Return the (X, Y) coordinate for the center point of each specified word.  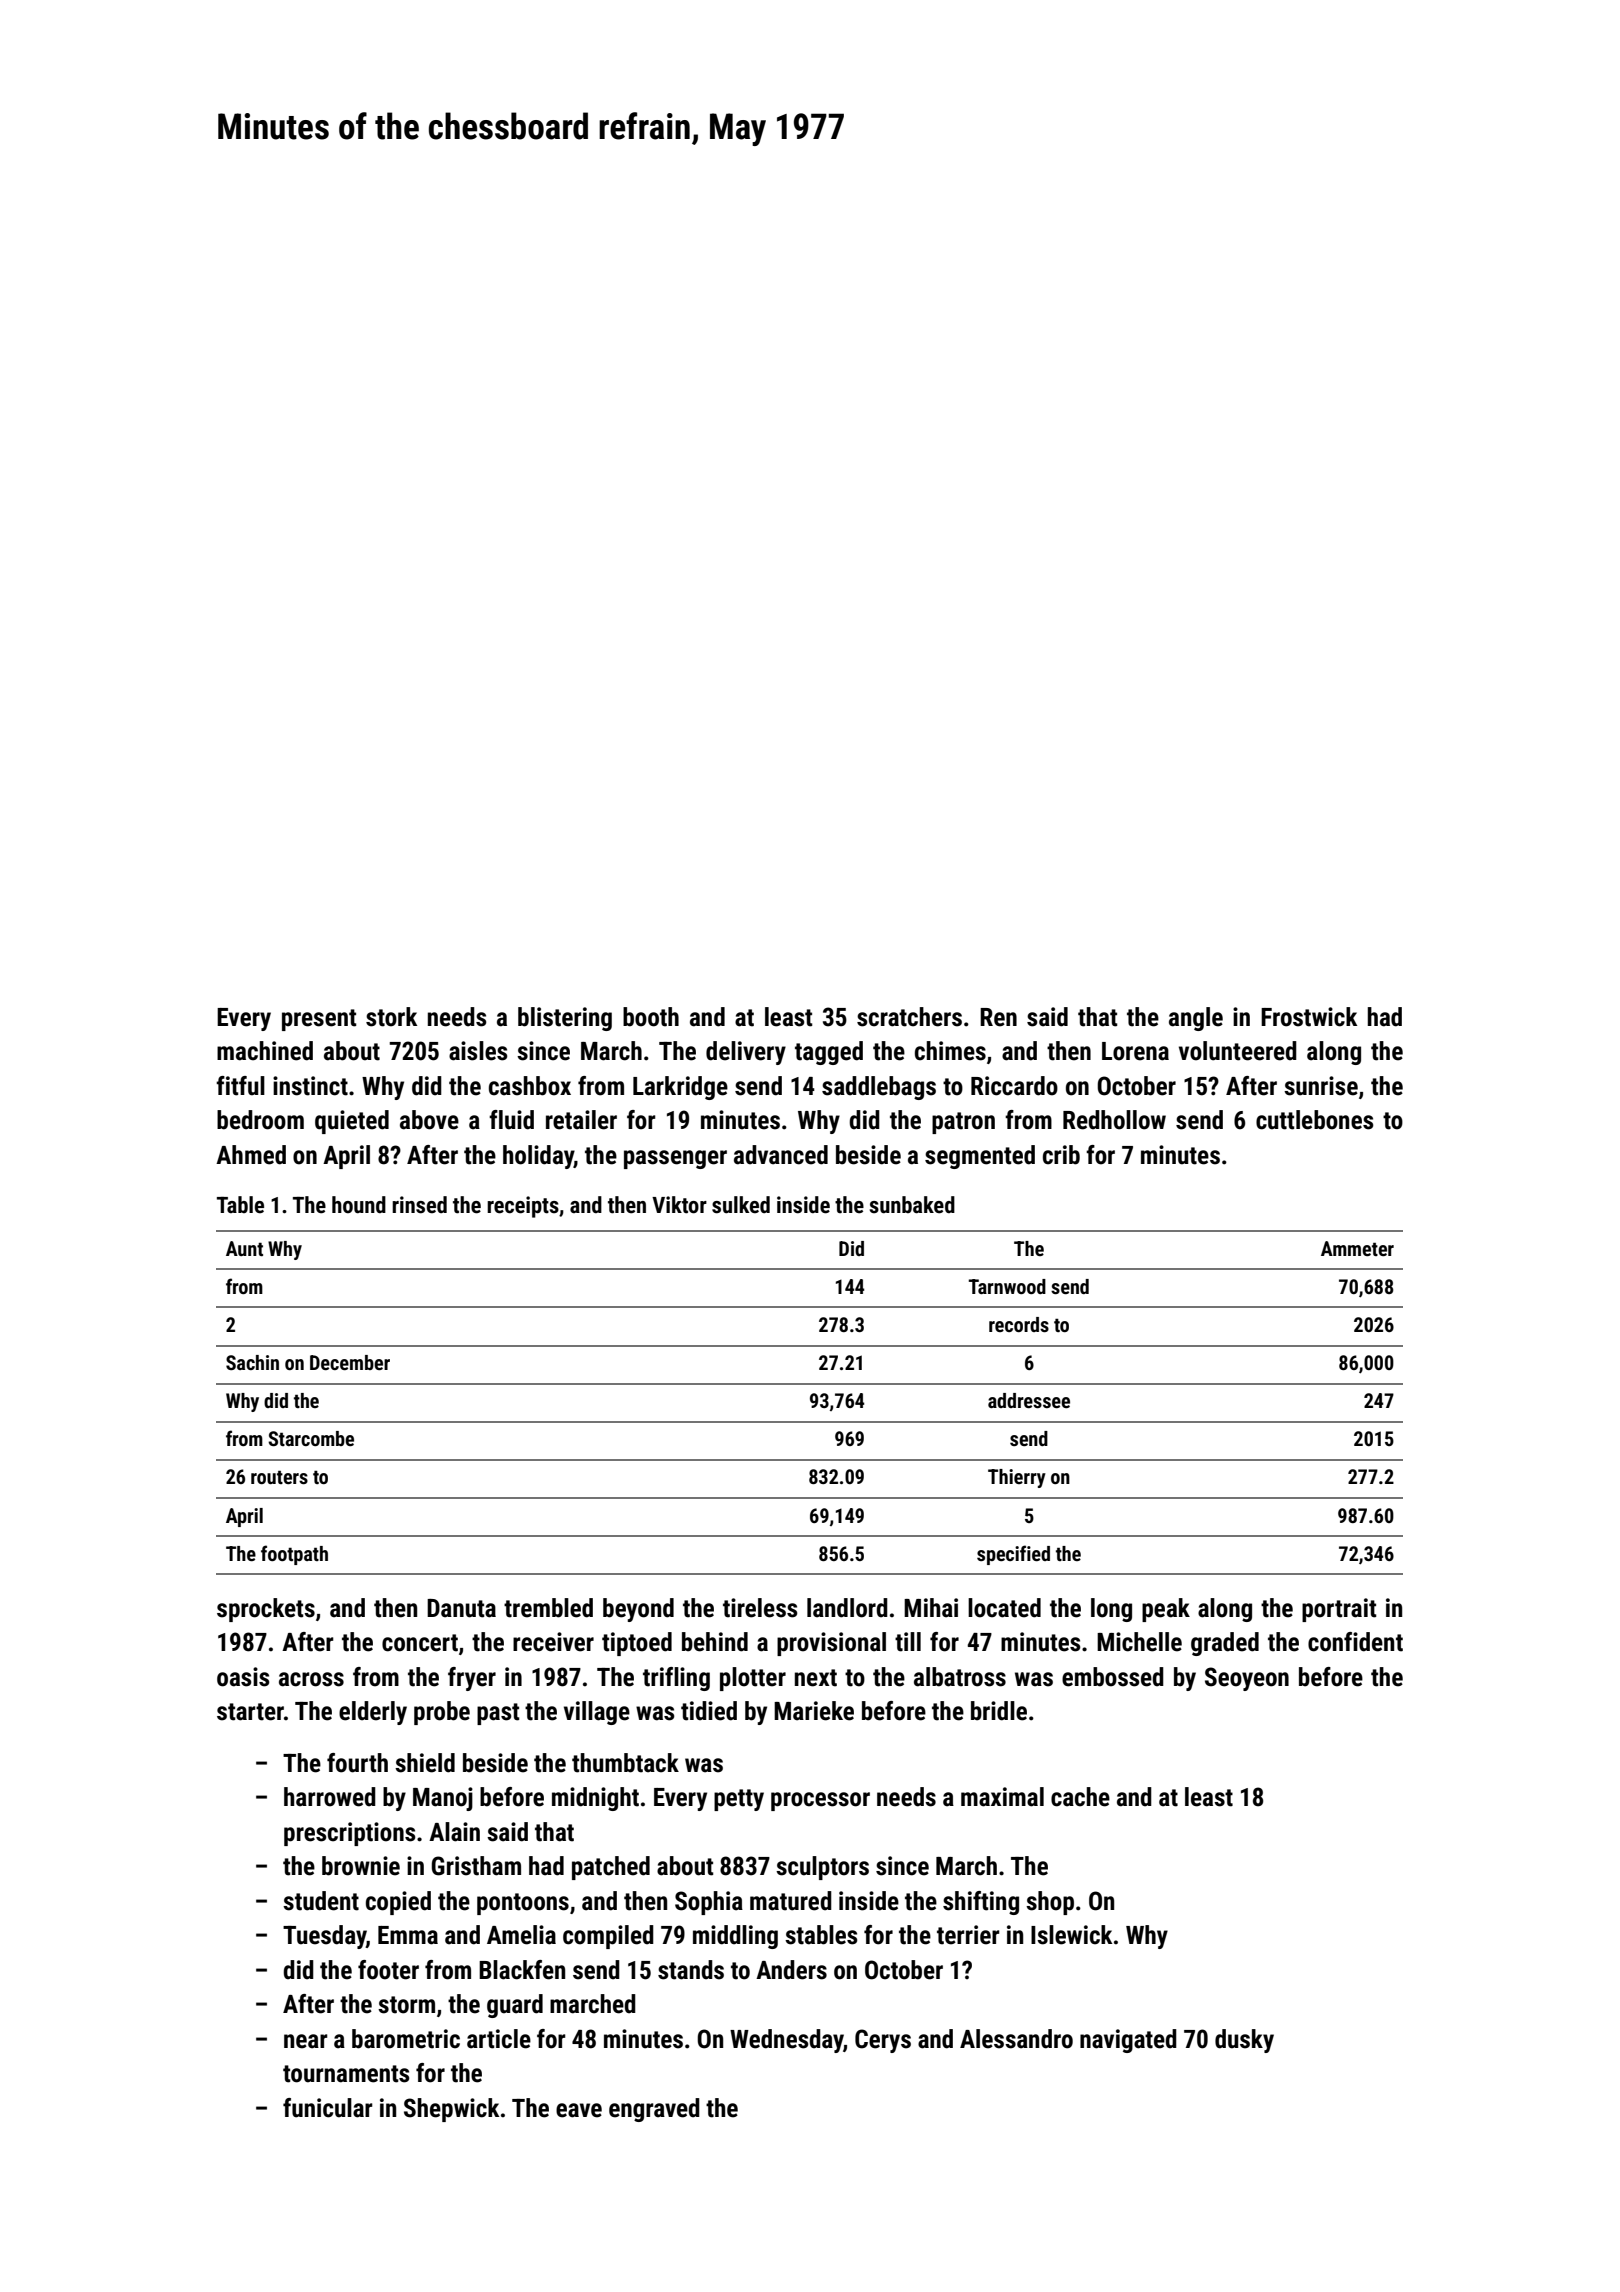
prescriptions (350, 1834)
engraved (654, 2110)
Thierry (1017, 1478)
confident (1355, 1642)
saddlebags (879, 1088)
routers (279, 1477)
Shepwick (451, 2110)
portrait (1339, 1610)
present (319, 1020)
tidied (709, 1711)
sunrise (1321, 1086)
